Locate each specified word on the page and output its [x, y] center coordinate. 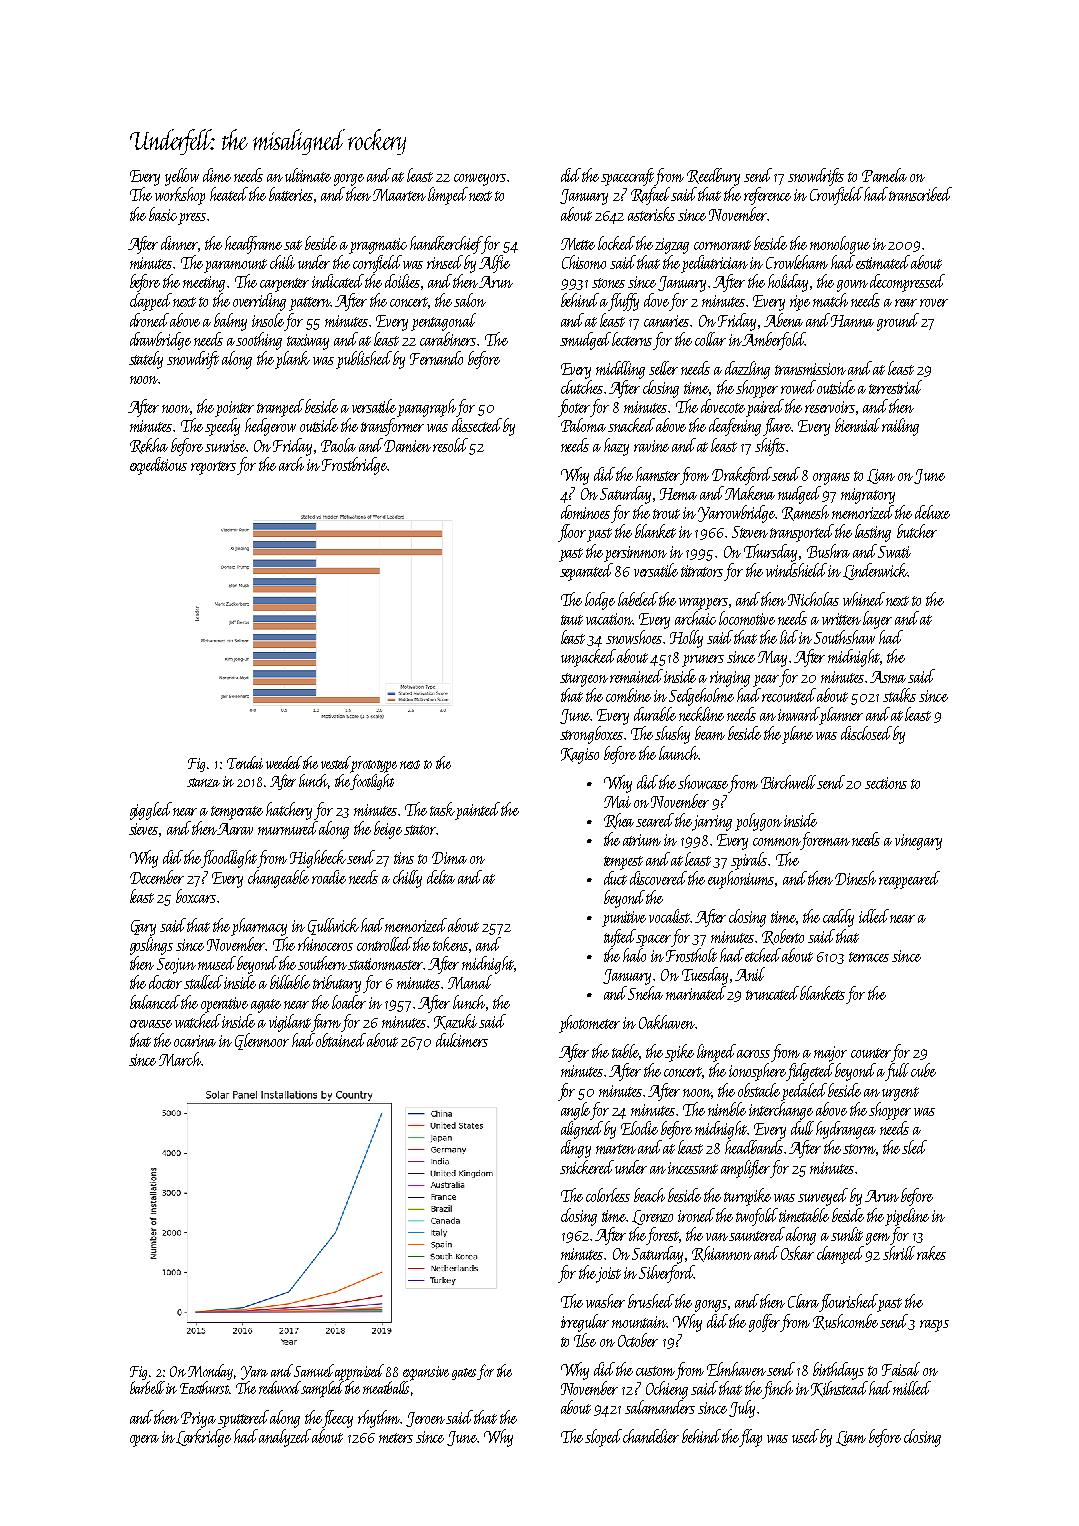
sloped [603, 1438]
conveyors [480, 180]
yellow [182, 177]
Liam [851, 1438]
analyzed [285, 1438]
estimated [883, 262]
